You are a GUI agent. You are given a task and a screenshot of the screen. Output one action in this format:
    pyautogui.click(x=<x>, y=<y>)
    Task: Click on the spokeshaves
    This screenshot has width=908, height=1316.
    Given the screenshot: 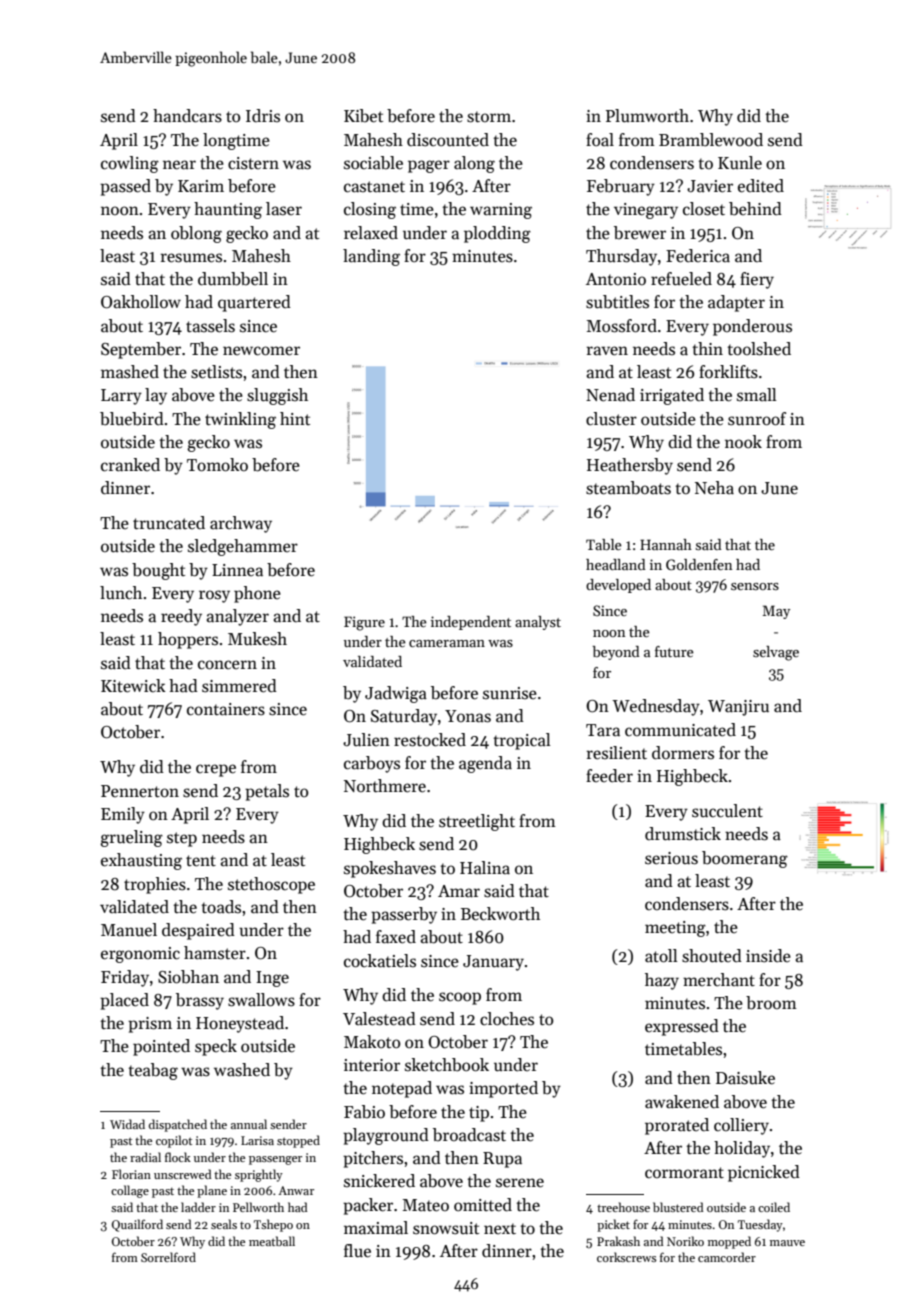 What is the action you would take?
    pyautogui.click(x=390, y=869)
